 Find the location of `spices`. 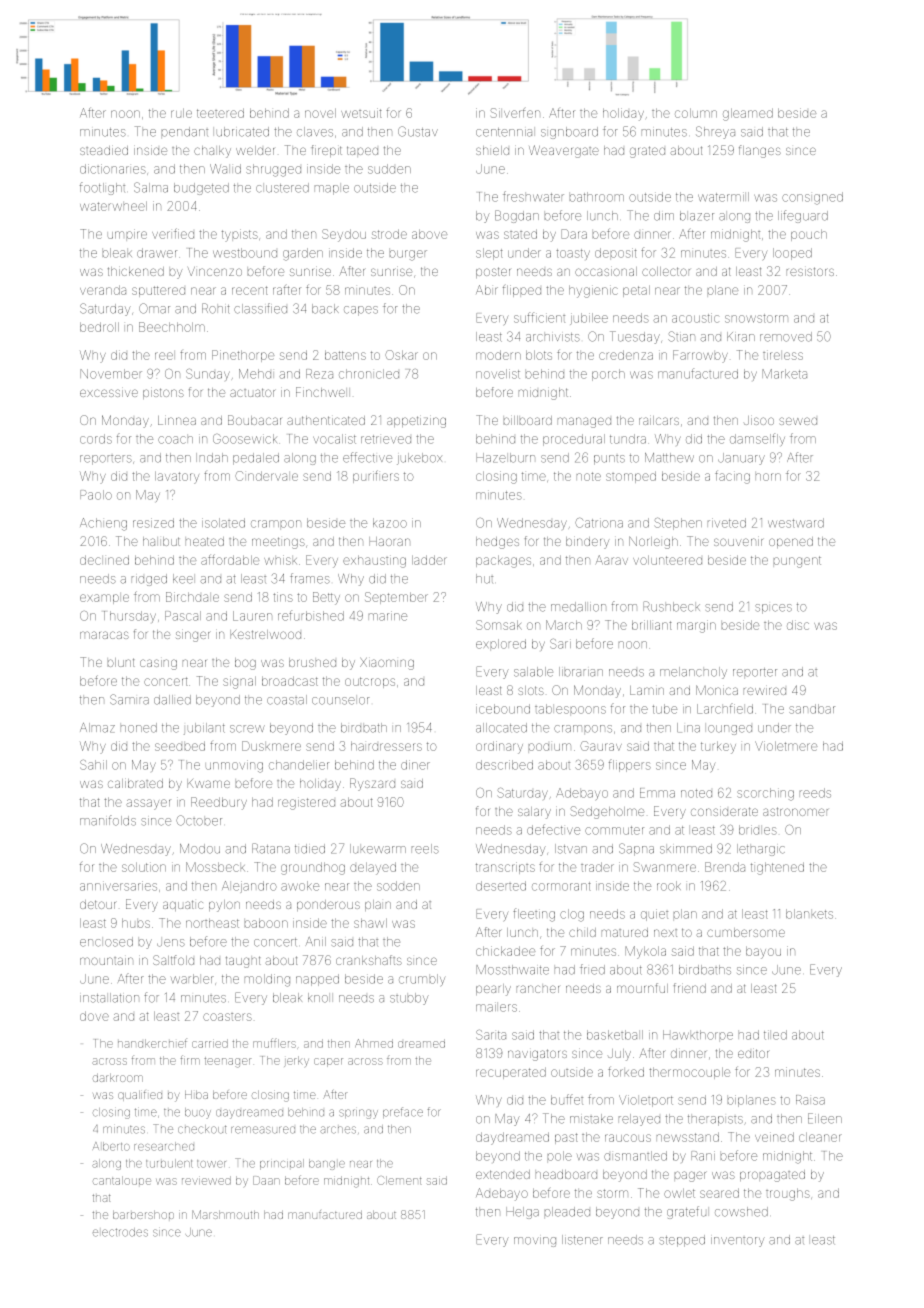

spices is located at coordinates (773, 609).
